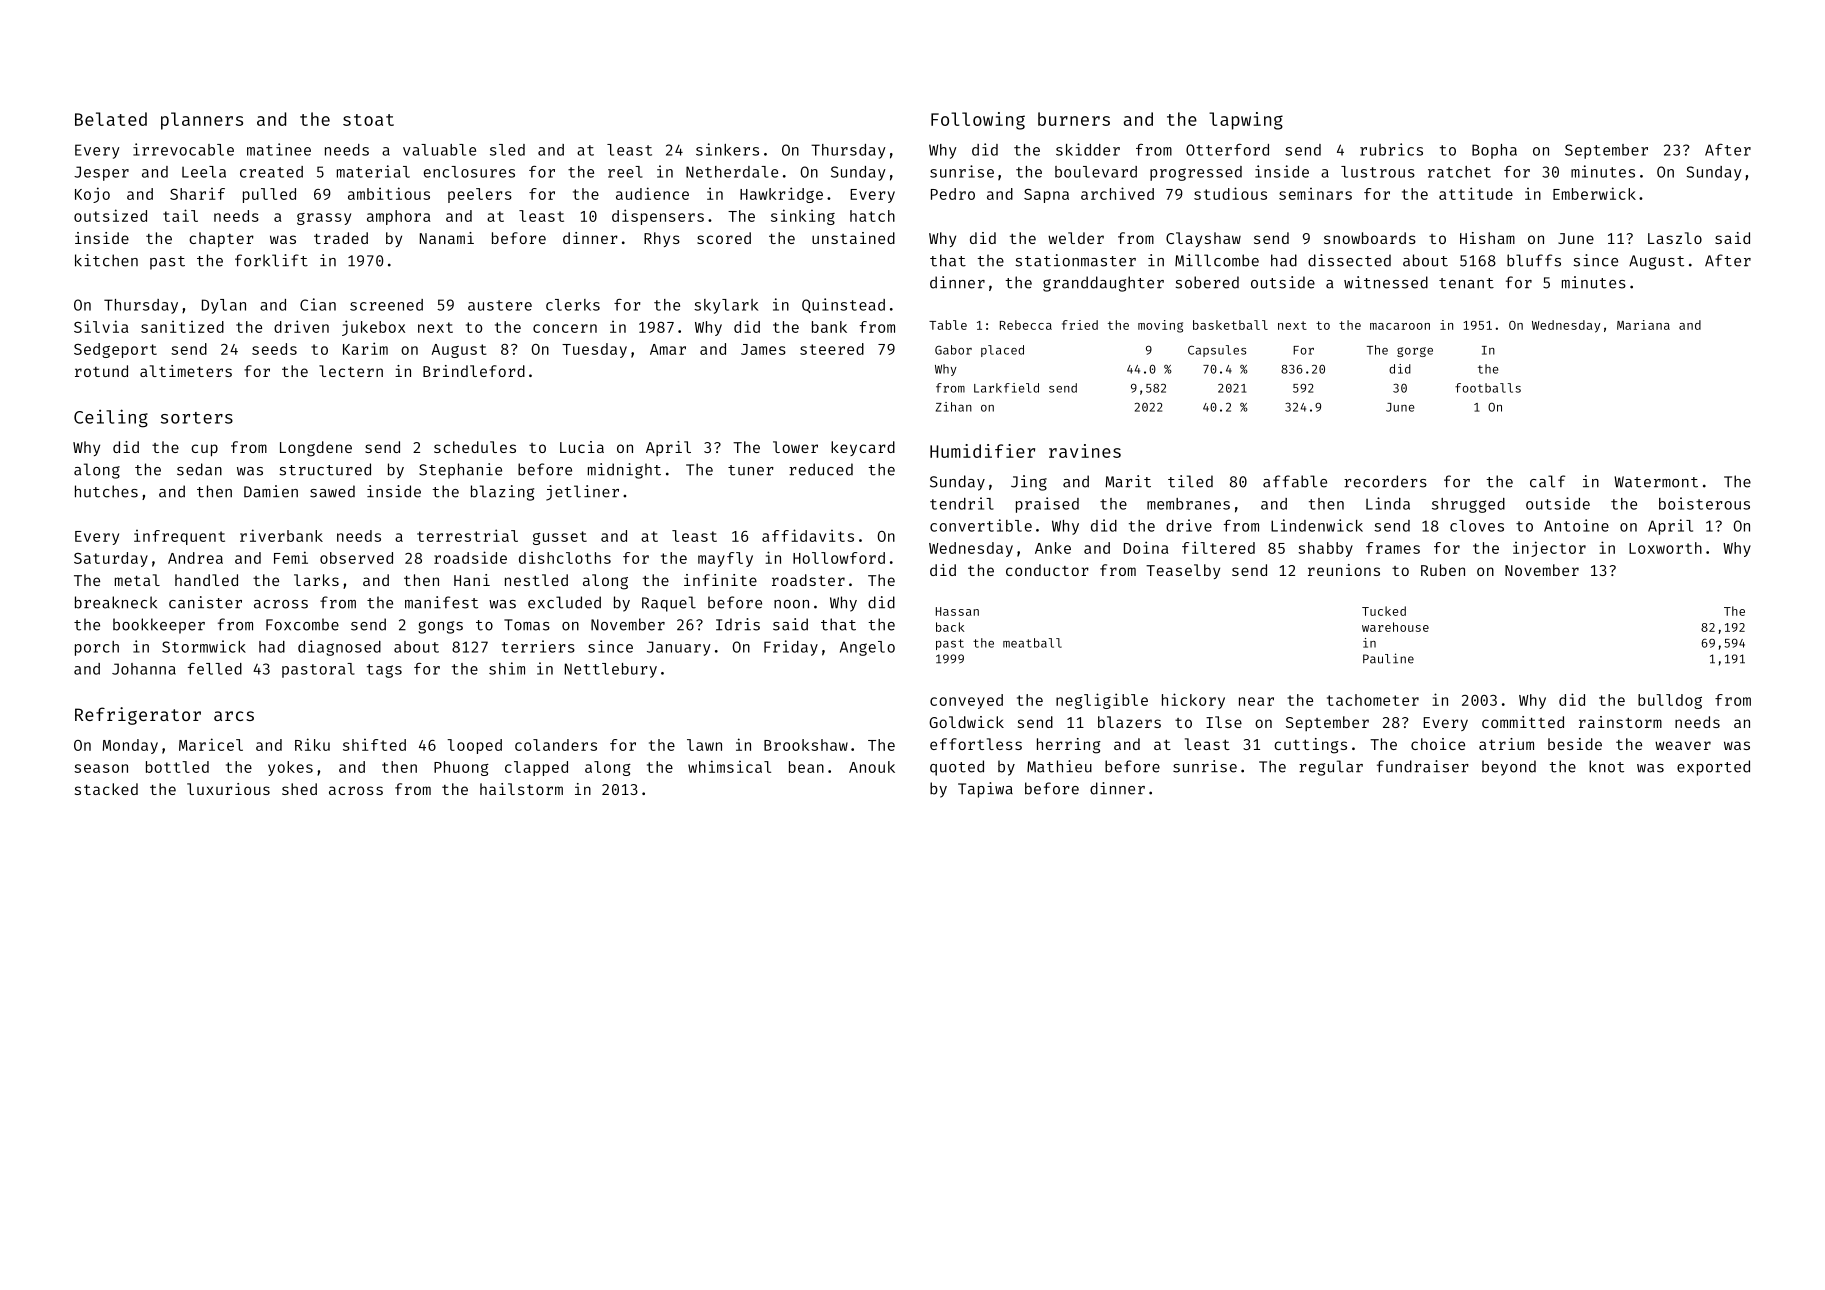  Describe the element at coordinates (763, 349) in the image. I see `James` at that location.
